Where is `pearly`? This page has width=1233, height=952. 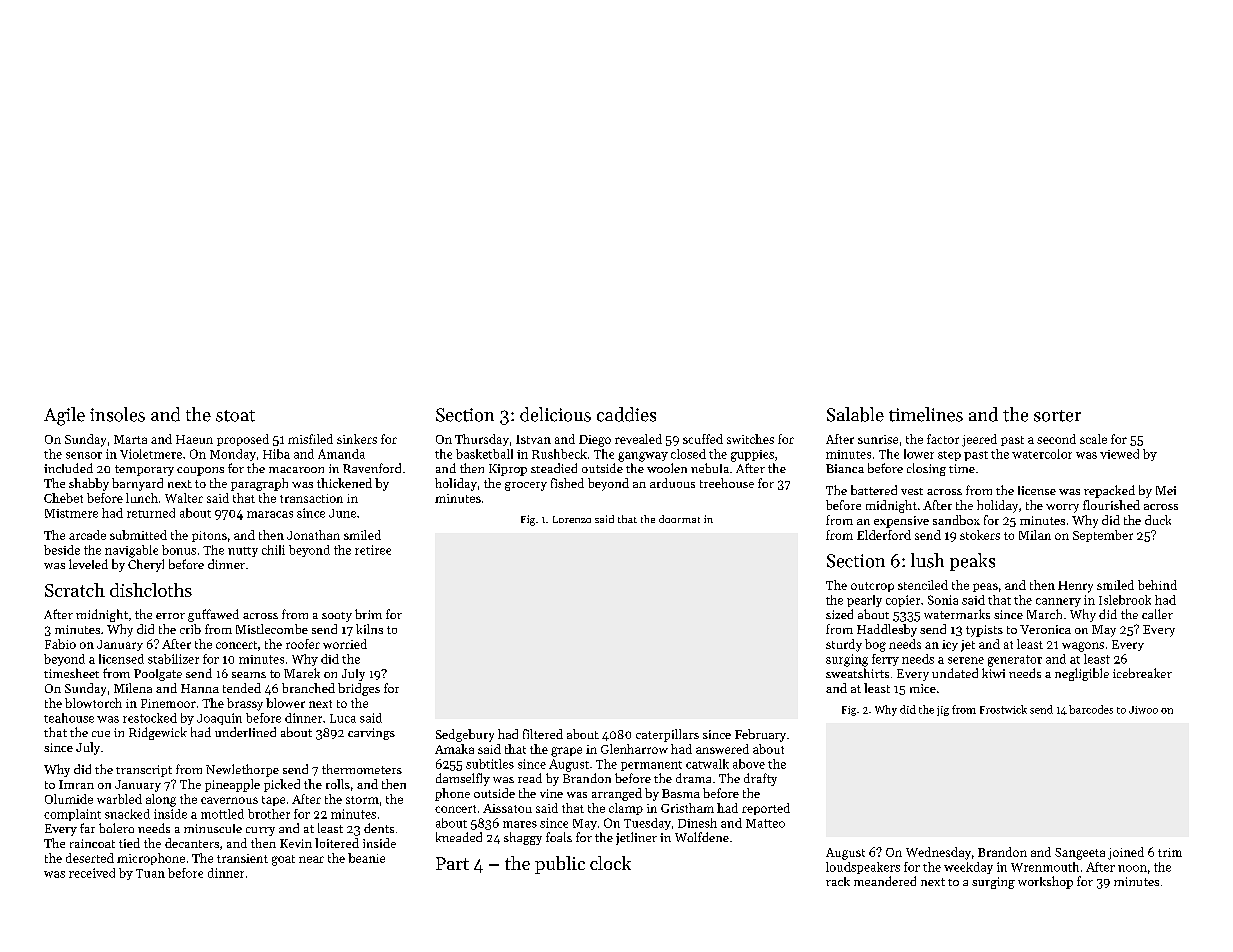
pearly is located at coordinates (864, 601).
